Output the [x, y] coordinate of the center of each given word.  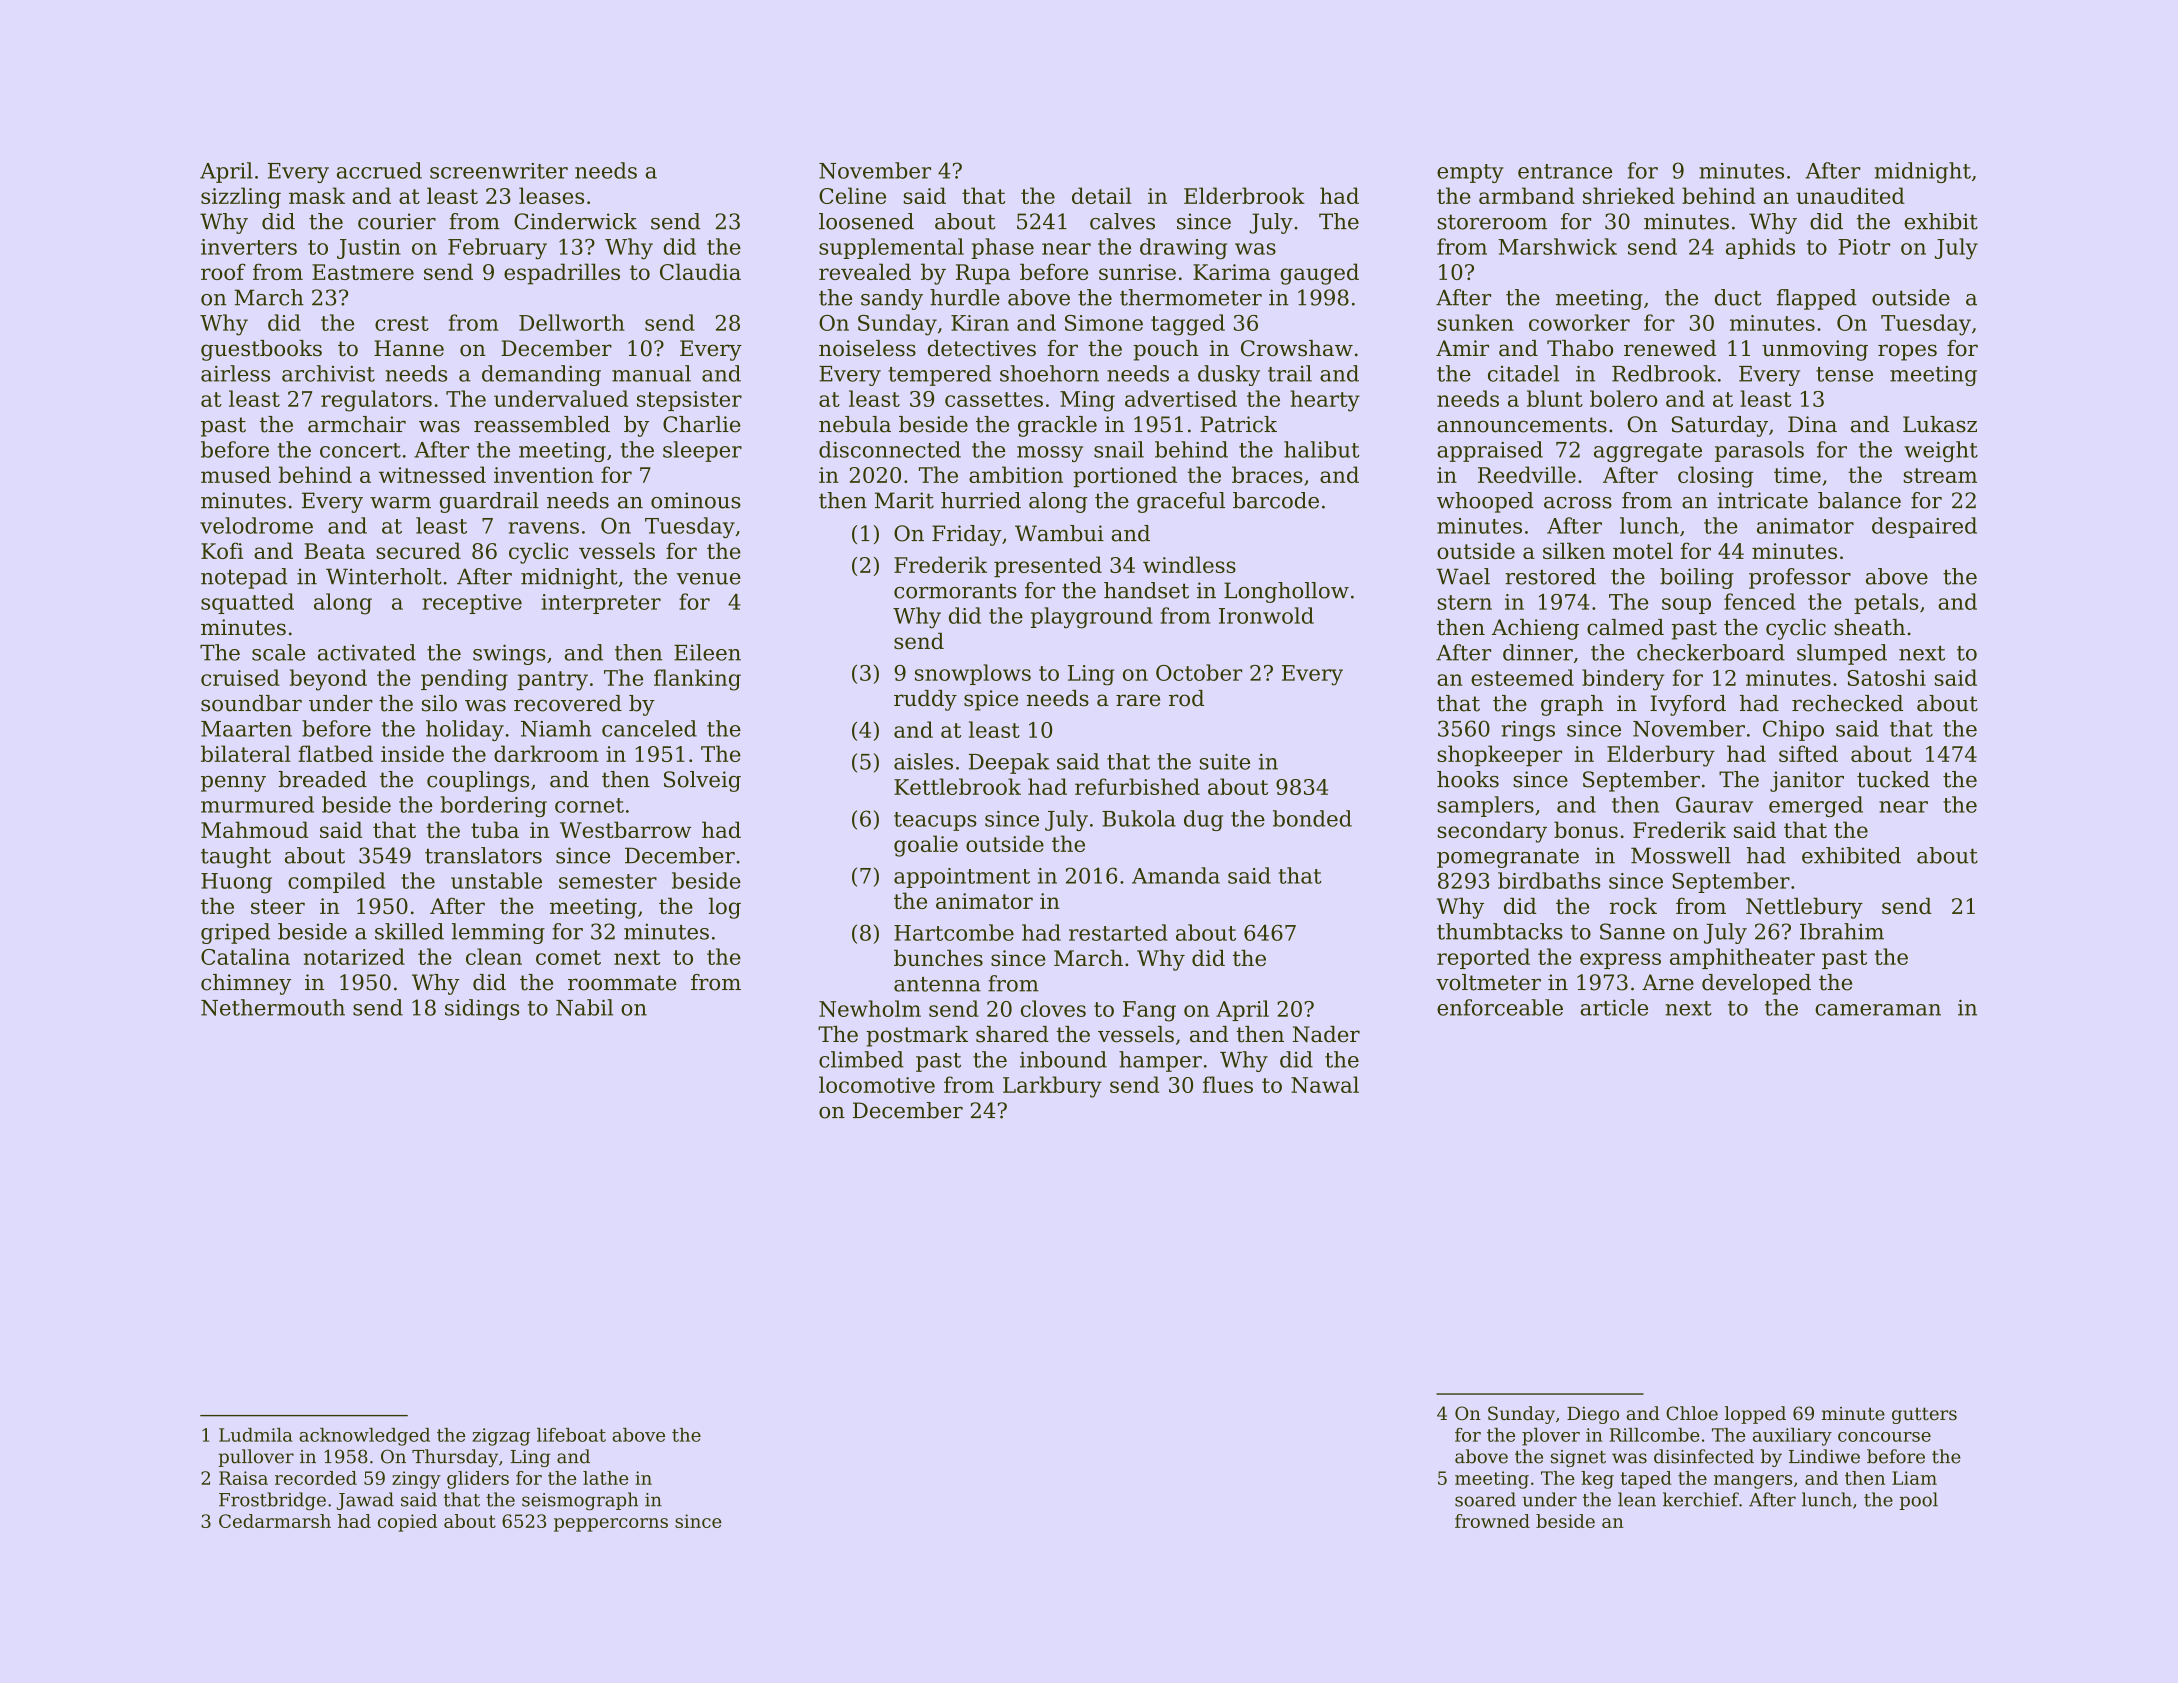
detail [1102, 195]
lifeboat [571, 1435]
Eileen [707, 652]
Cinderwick [575, 221]
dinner [1538, 652]
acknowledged [364, 1437]
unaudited [1850, 195]
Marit [904, 500]
